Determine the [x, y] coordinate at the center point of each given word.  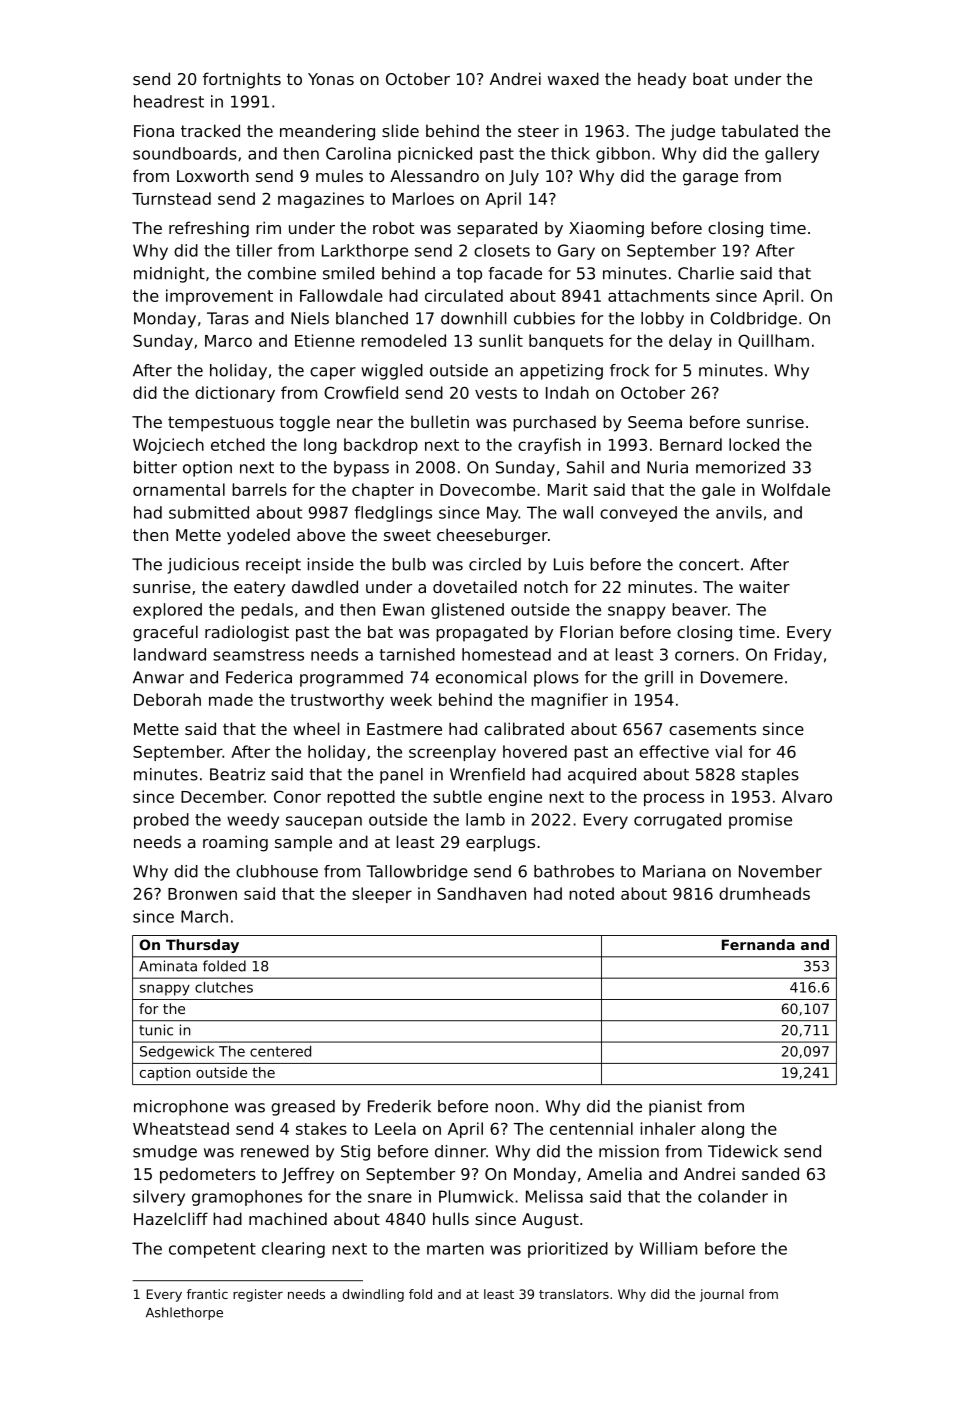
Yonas [331, 79]
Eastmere [404, 729]
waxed [573, 78]
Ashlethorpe [184, 1313]
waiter [764, 587]
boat [710, 78]
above [321, 534]
